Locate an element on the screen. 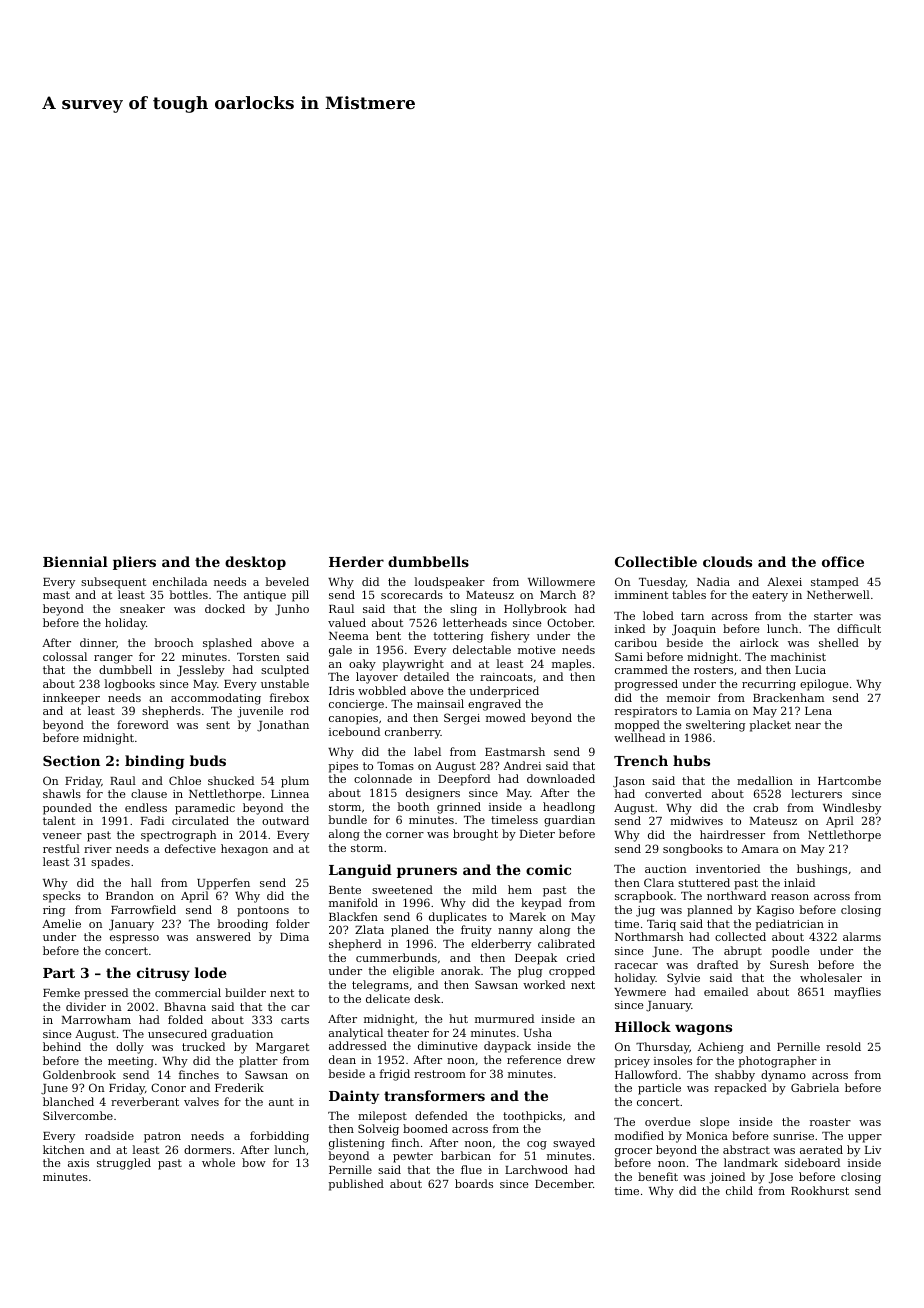 The height and width of the screenshot is (1308, 924). pruners is located at coordinates (427, 872).
